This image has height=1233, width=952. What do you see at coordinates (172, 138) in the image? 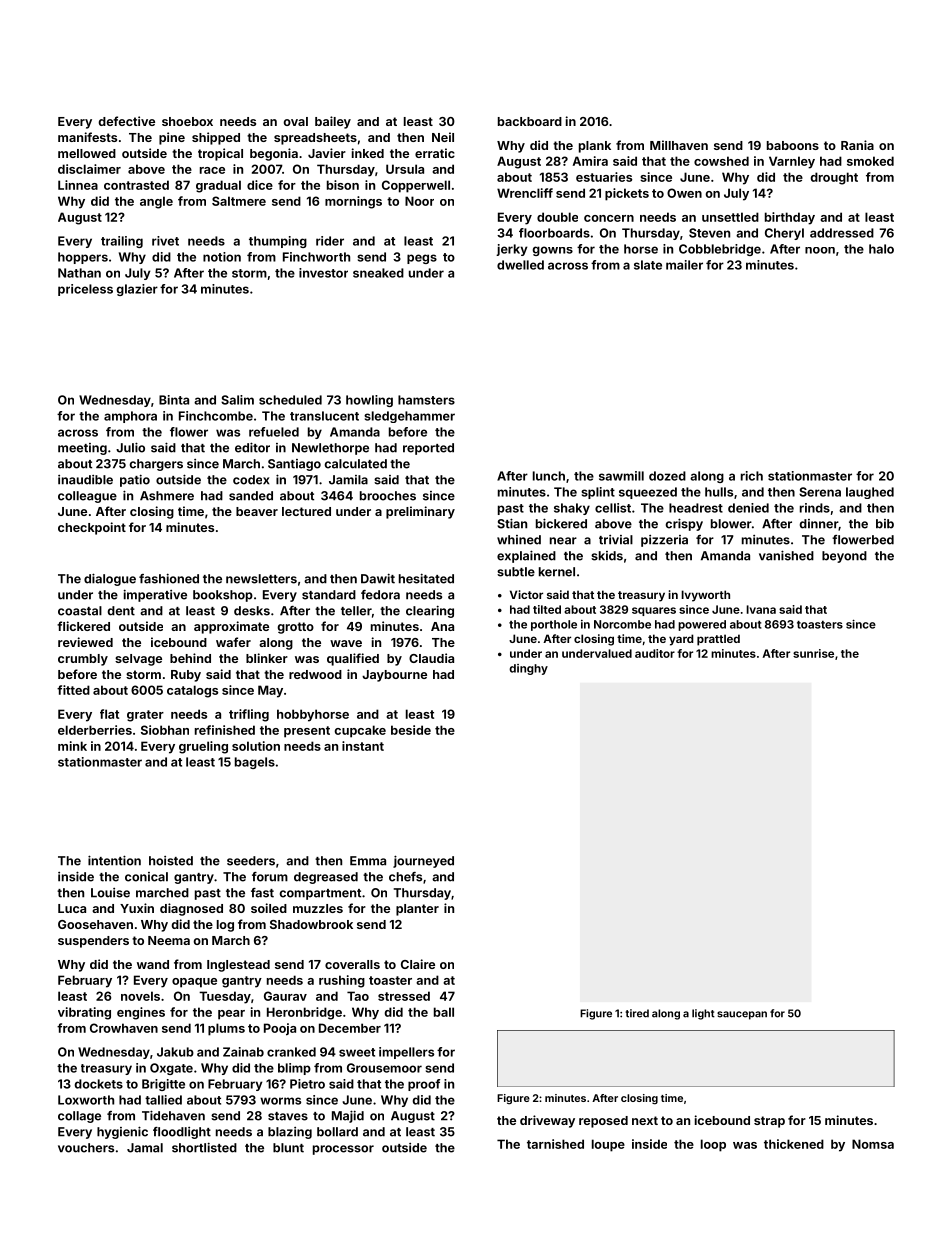
I see `pine` at bounding box center [172, 138].
